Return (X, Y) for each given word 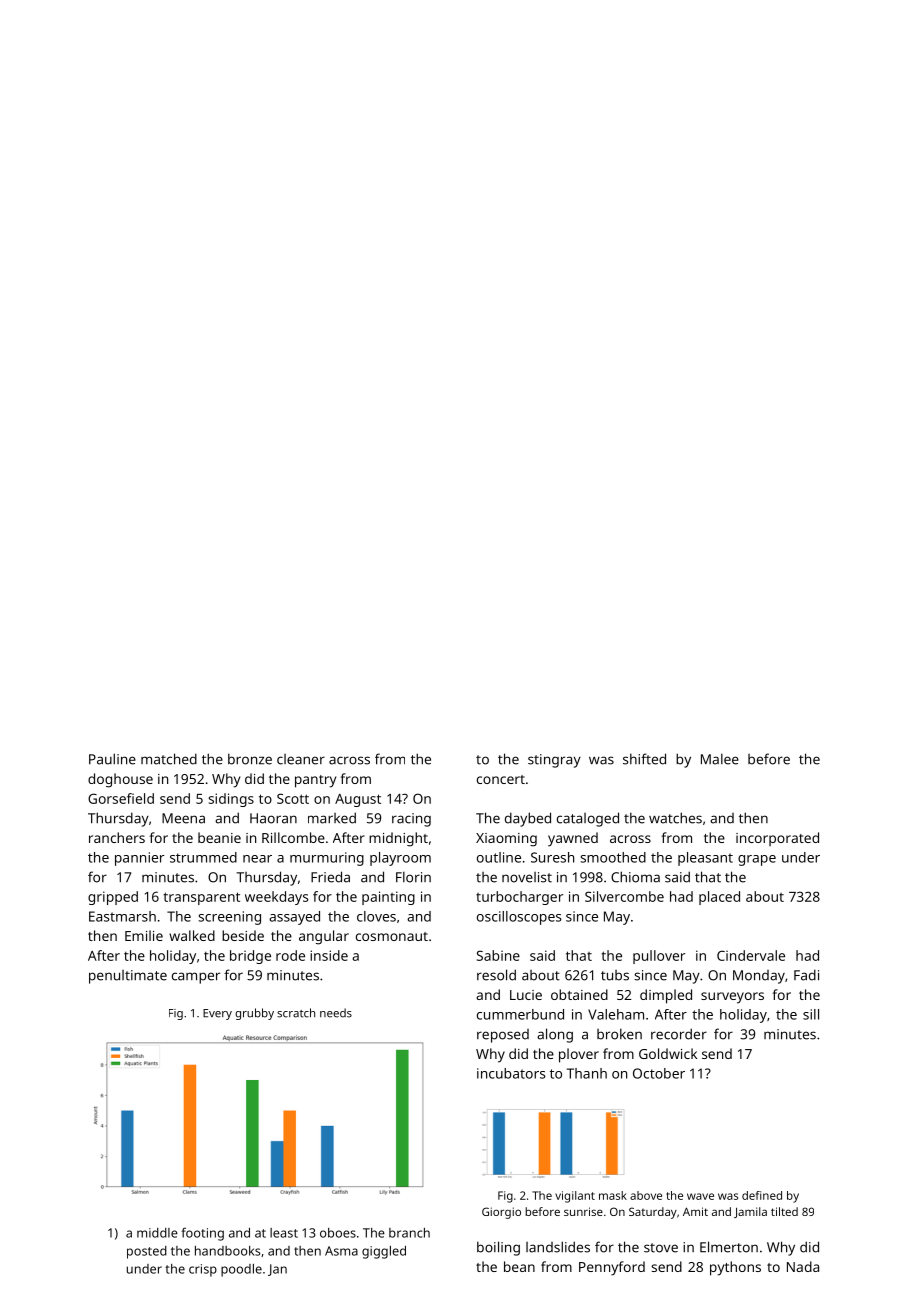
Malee (720, 759)
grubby (254, 1014)
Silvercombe (624, 896)
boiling (498, 1248)
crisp (203, 1270)
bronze (250, 759)
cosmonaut (392, 936)
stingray (554, 761)
